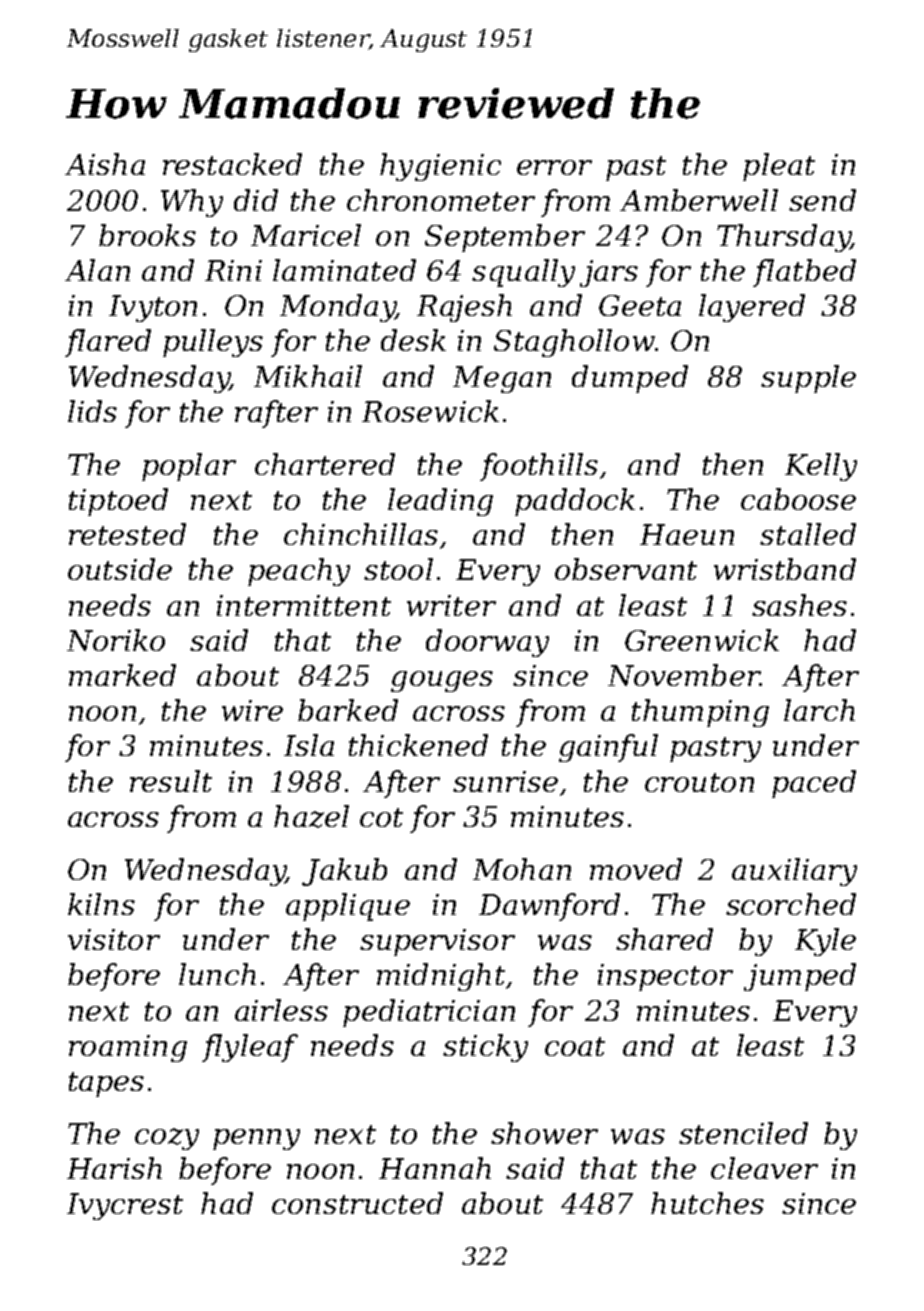  What do you see at coordinates (381, 817) in the screenshot?
I see `cot` at bounding box center [381, 817].
